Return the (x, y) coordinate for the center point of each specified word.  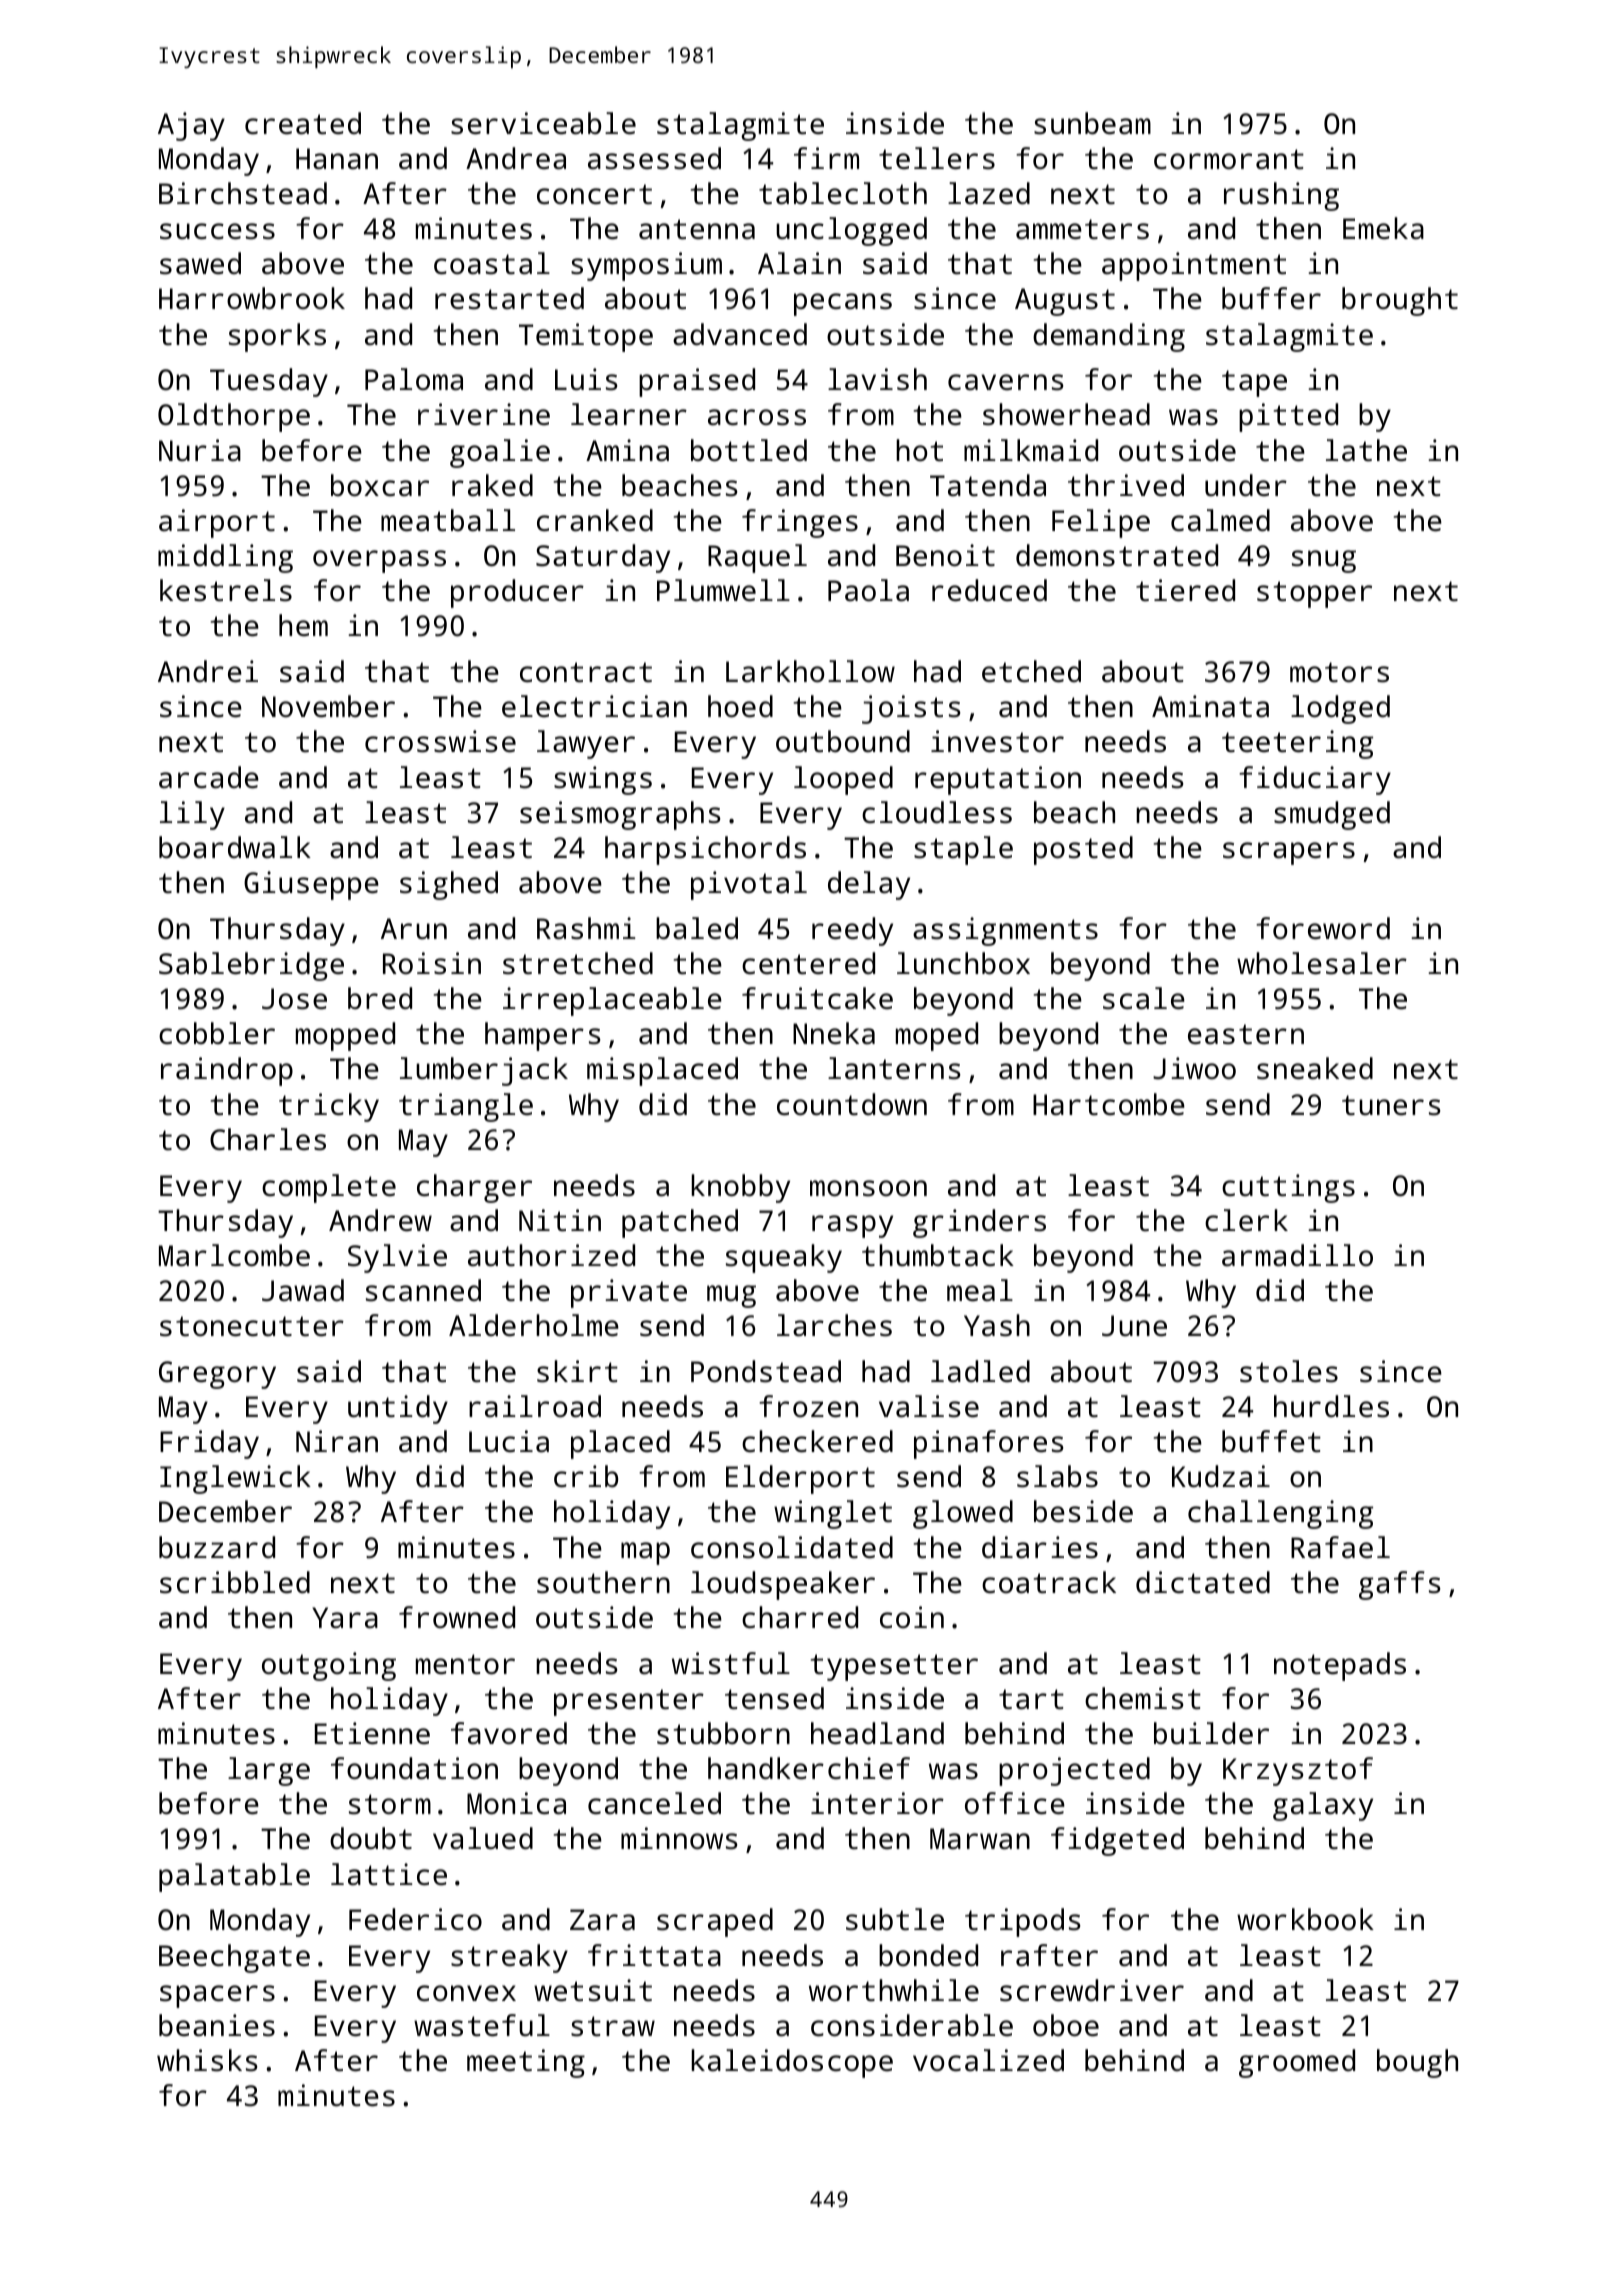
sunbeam (1092, 123)
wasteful (482, 2025)
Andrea (516, 158)
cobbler (217, 1033)
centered (808, 963)
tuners (1391, 1105)
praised (697, 382)
